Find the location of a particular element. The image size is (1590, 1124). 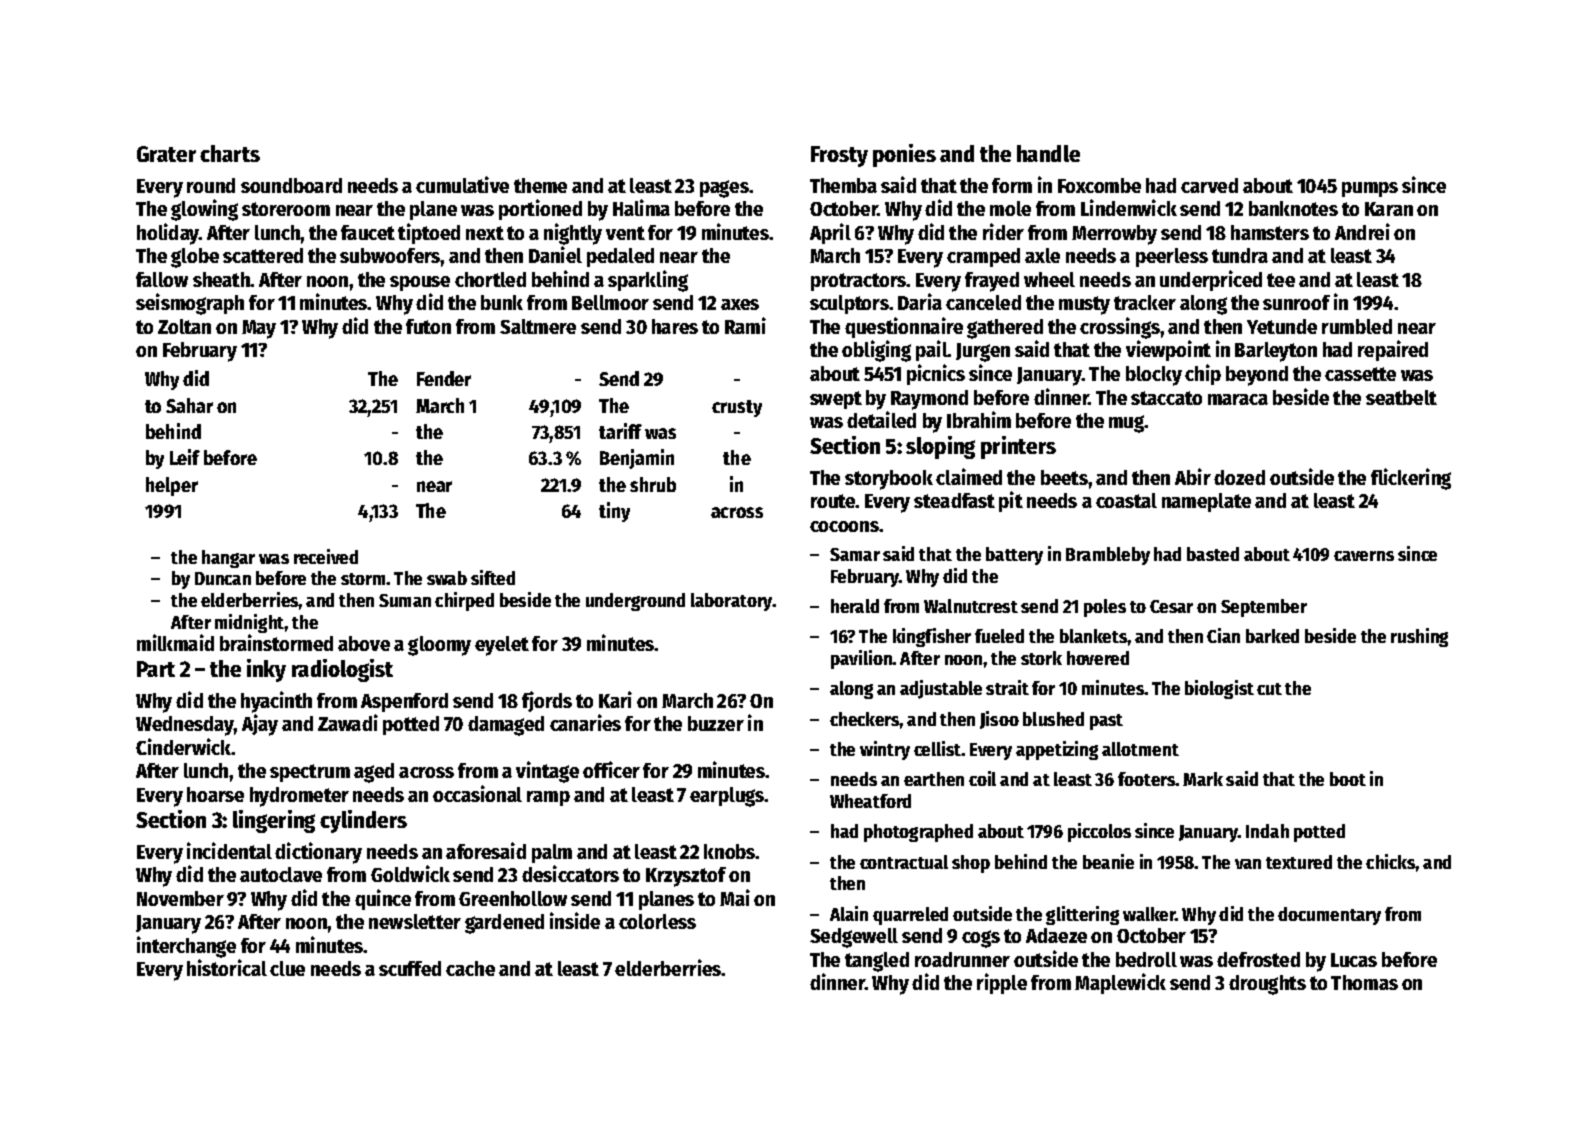

Frosty is located at coordinates (839, 156).
